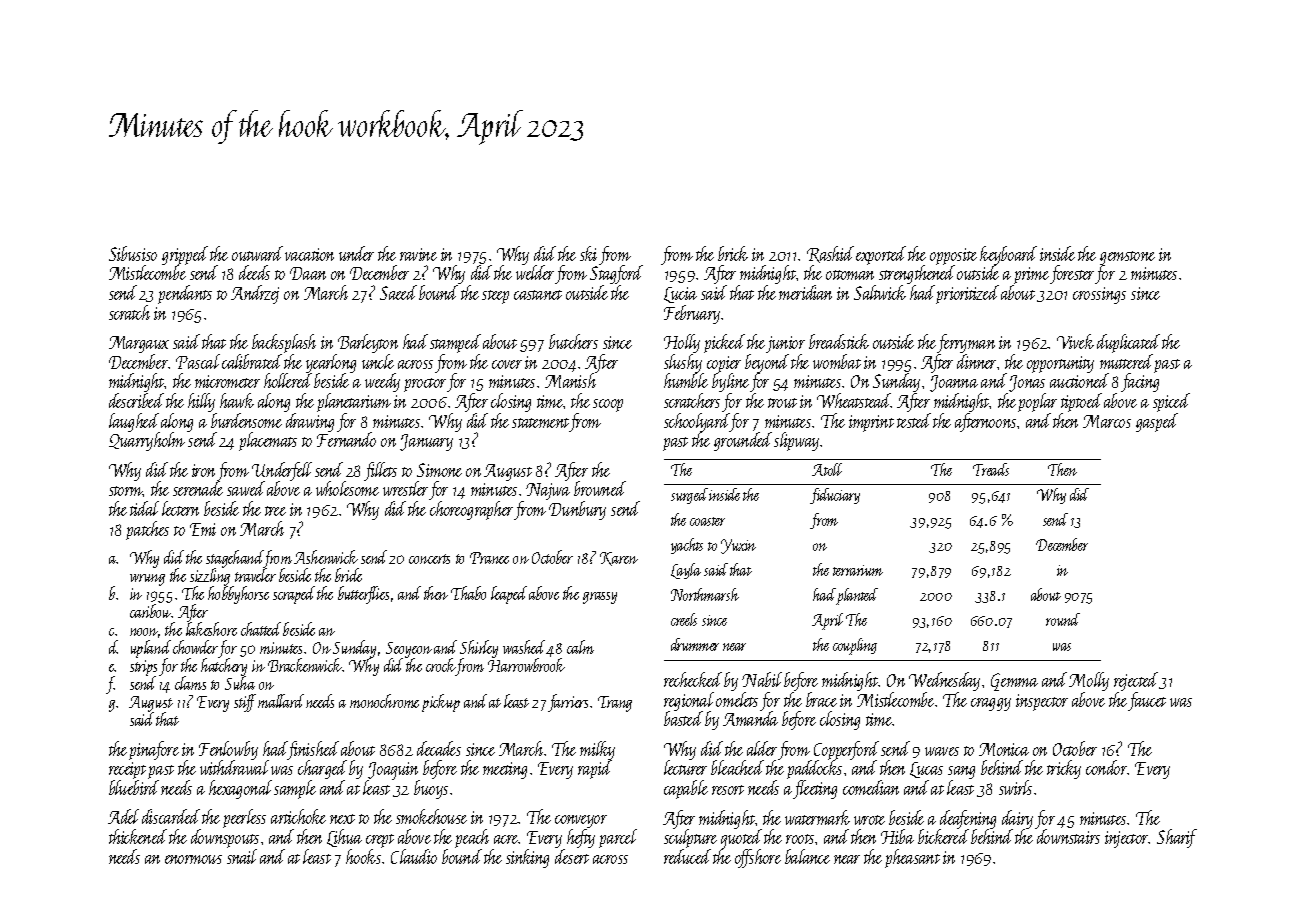 This screenshot has height=924, width=1308. What do you see at coordinates (489, 558) in the screenshot?
I see `Pranee` at bounding box center [489, 558].
